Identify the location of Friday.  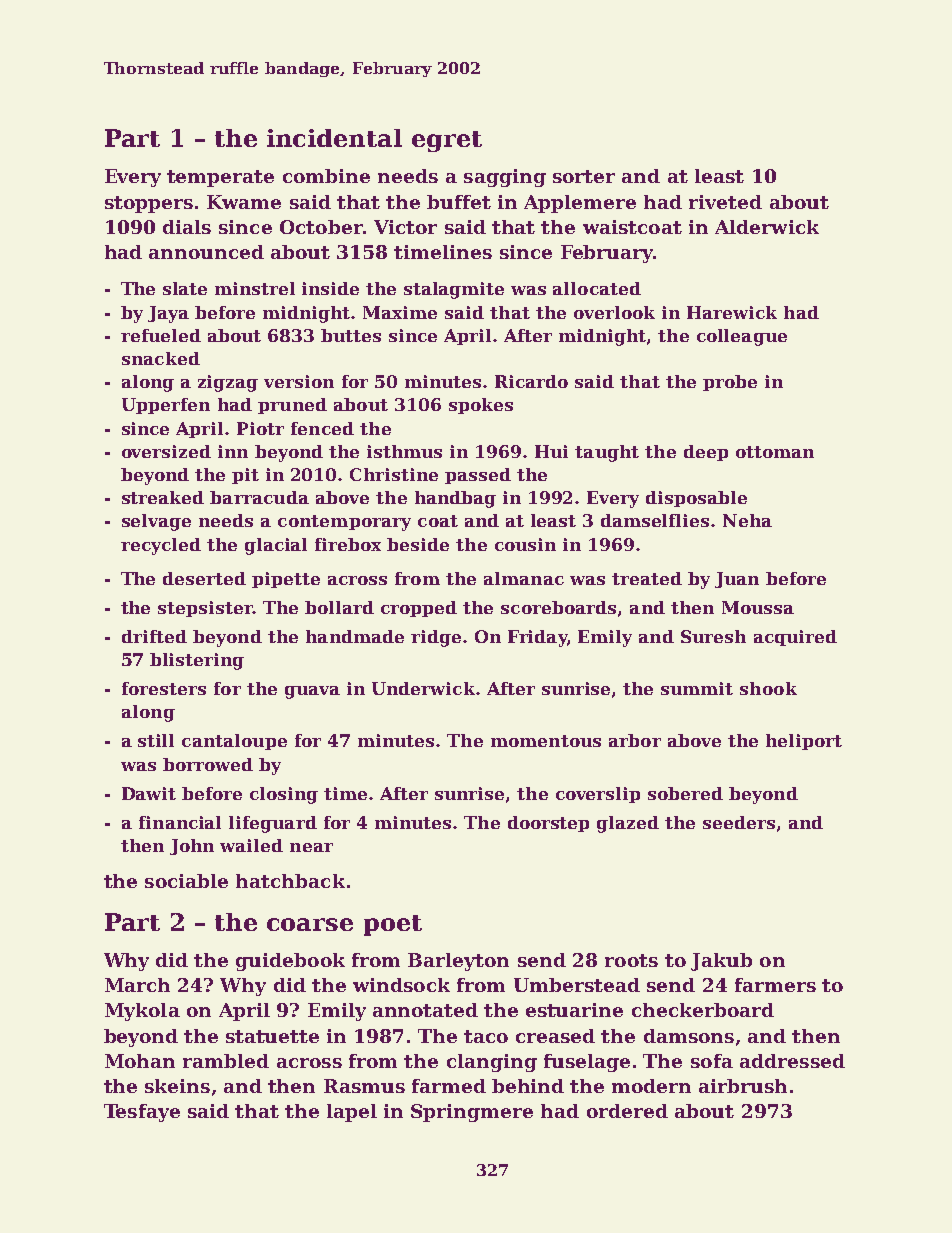
(537, 638).
